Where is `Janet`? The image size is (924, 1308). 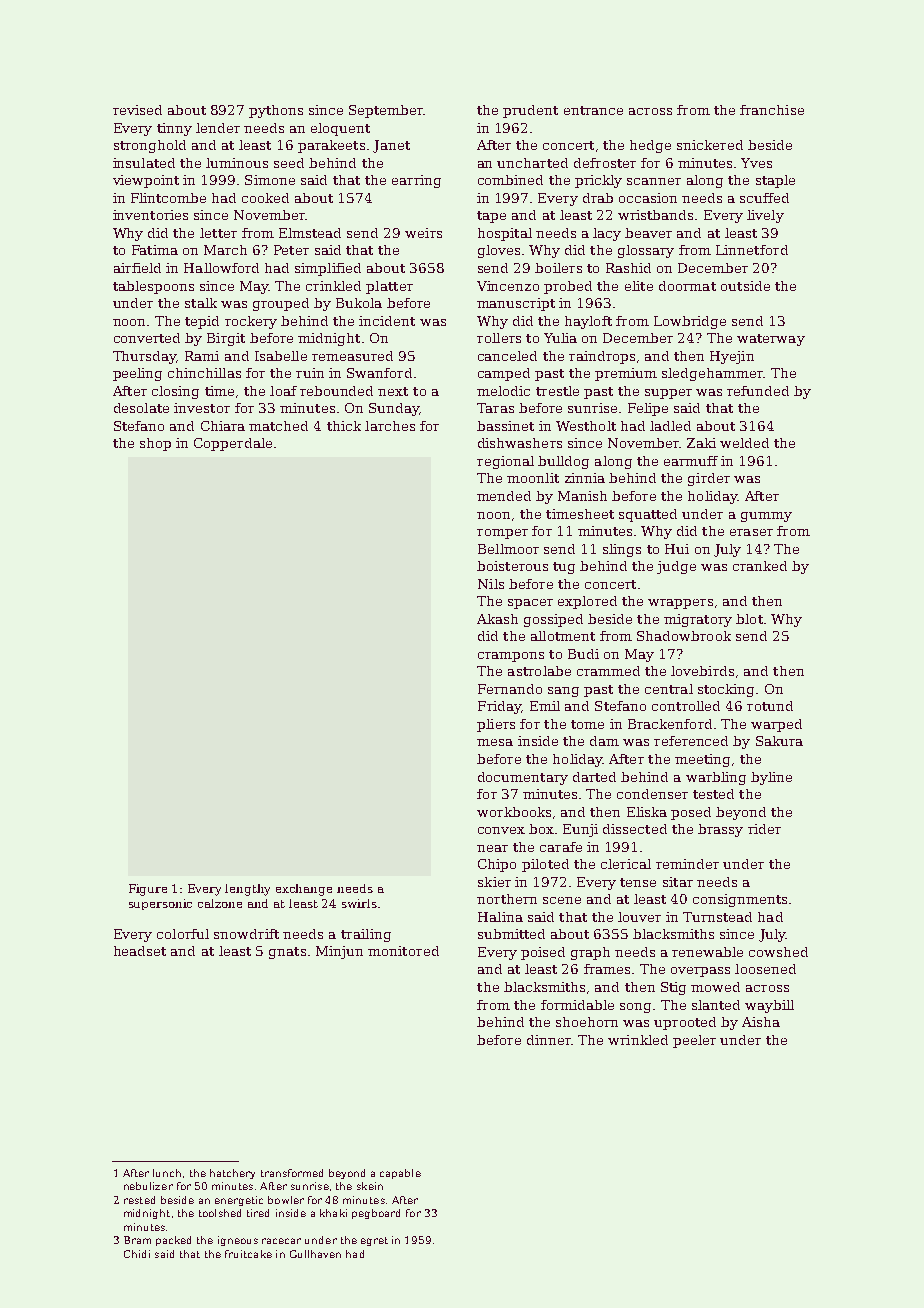 Janet is located at coordinates (391, 146).
